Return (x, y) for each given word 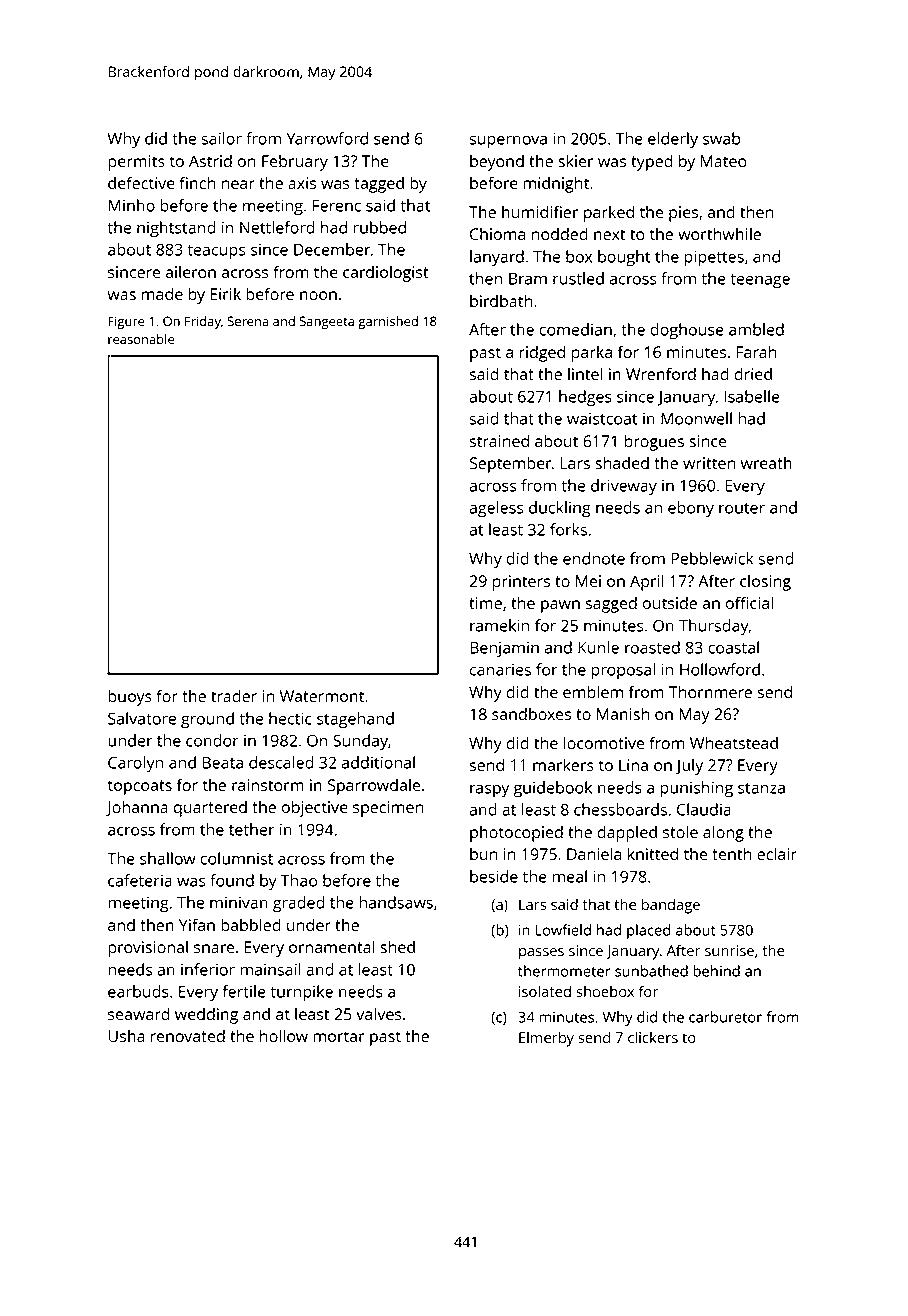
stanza (761, 788)
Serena (248, 321)
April (647, 582)
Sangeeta (327, 322)
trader (234, 695)
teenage (760, 281)
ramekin (499, 625)
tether (252, 829)
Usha (126, 1035)
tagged (379, 184)
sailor (222, 138)
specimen (388, 809)
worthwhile (719, 233)
